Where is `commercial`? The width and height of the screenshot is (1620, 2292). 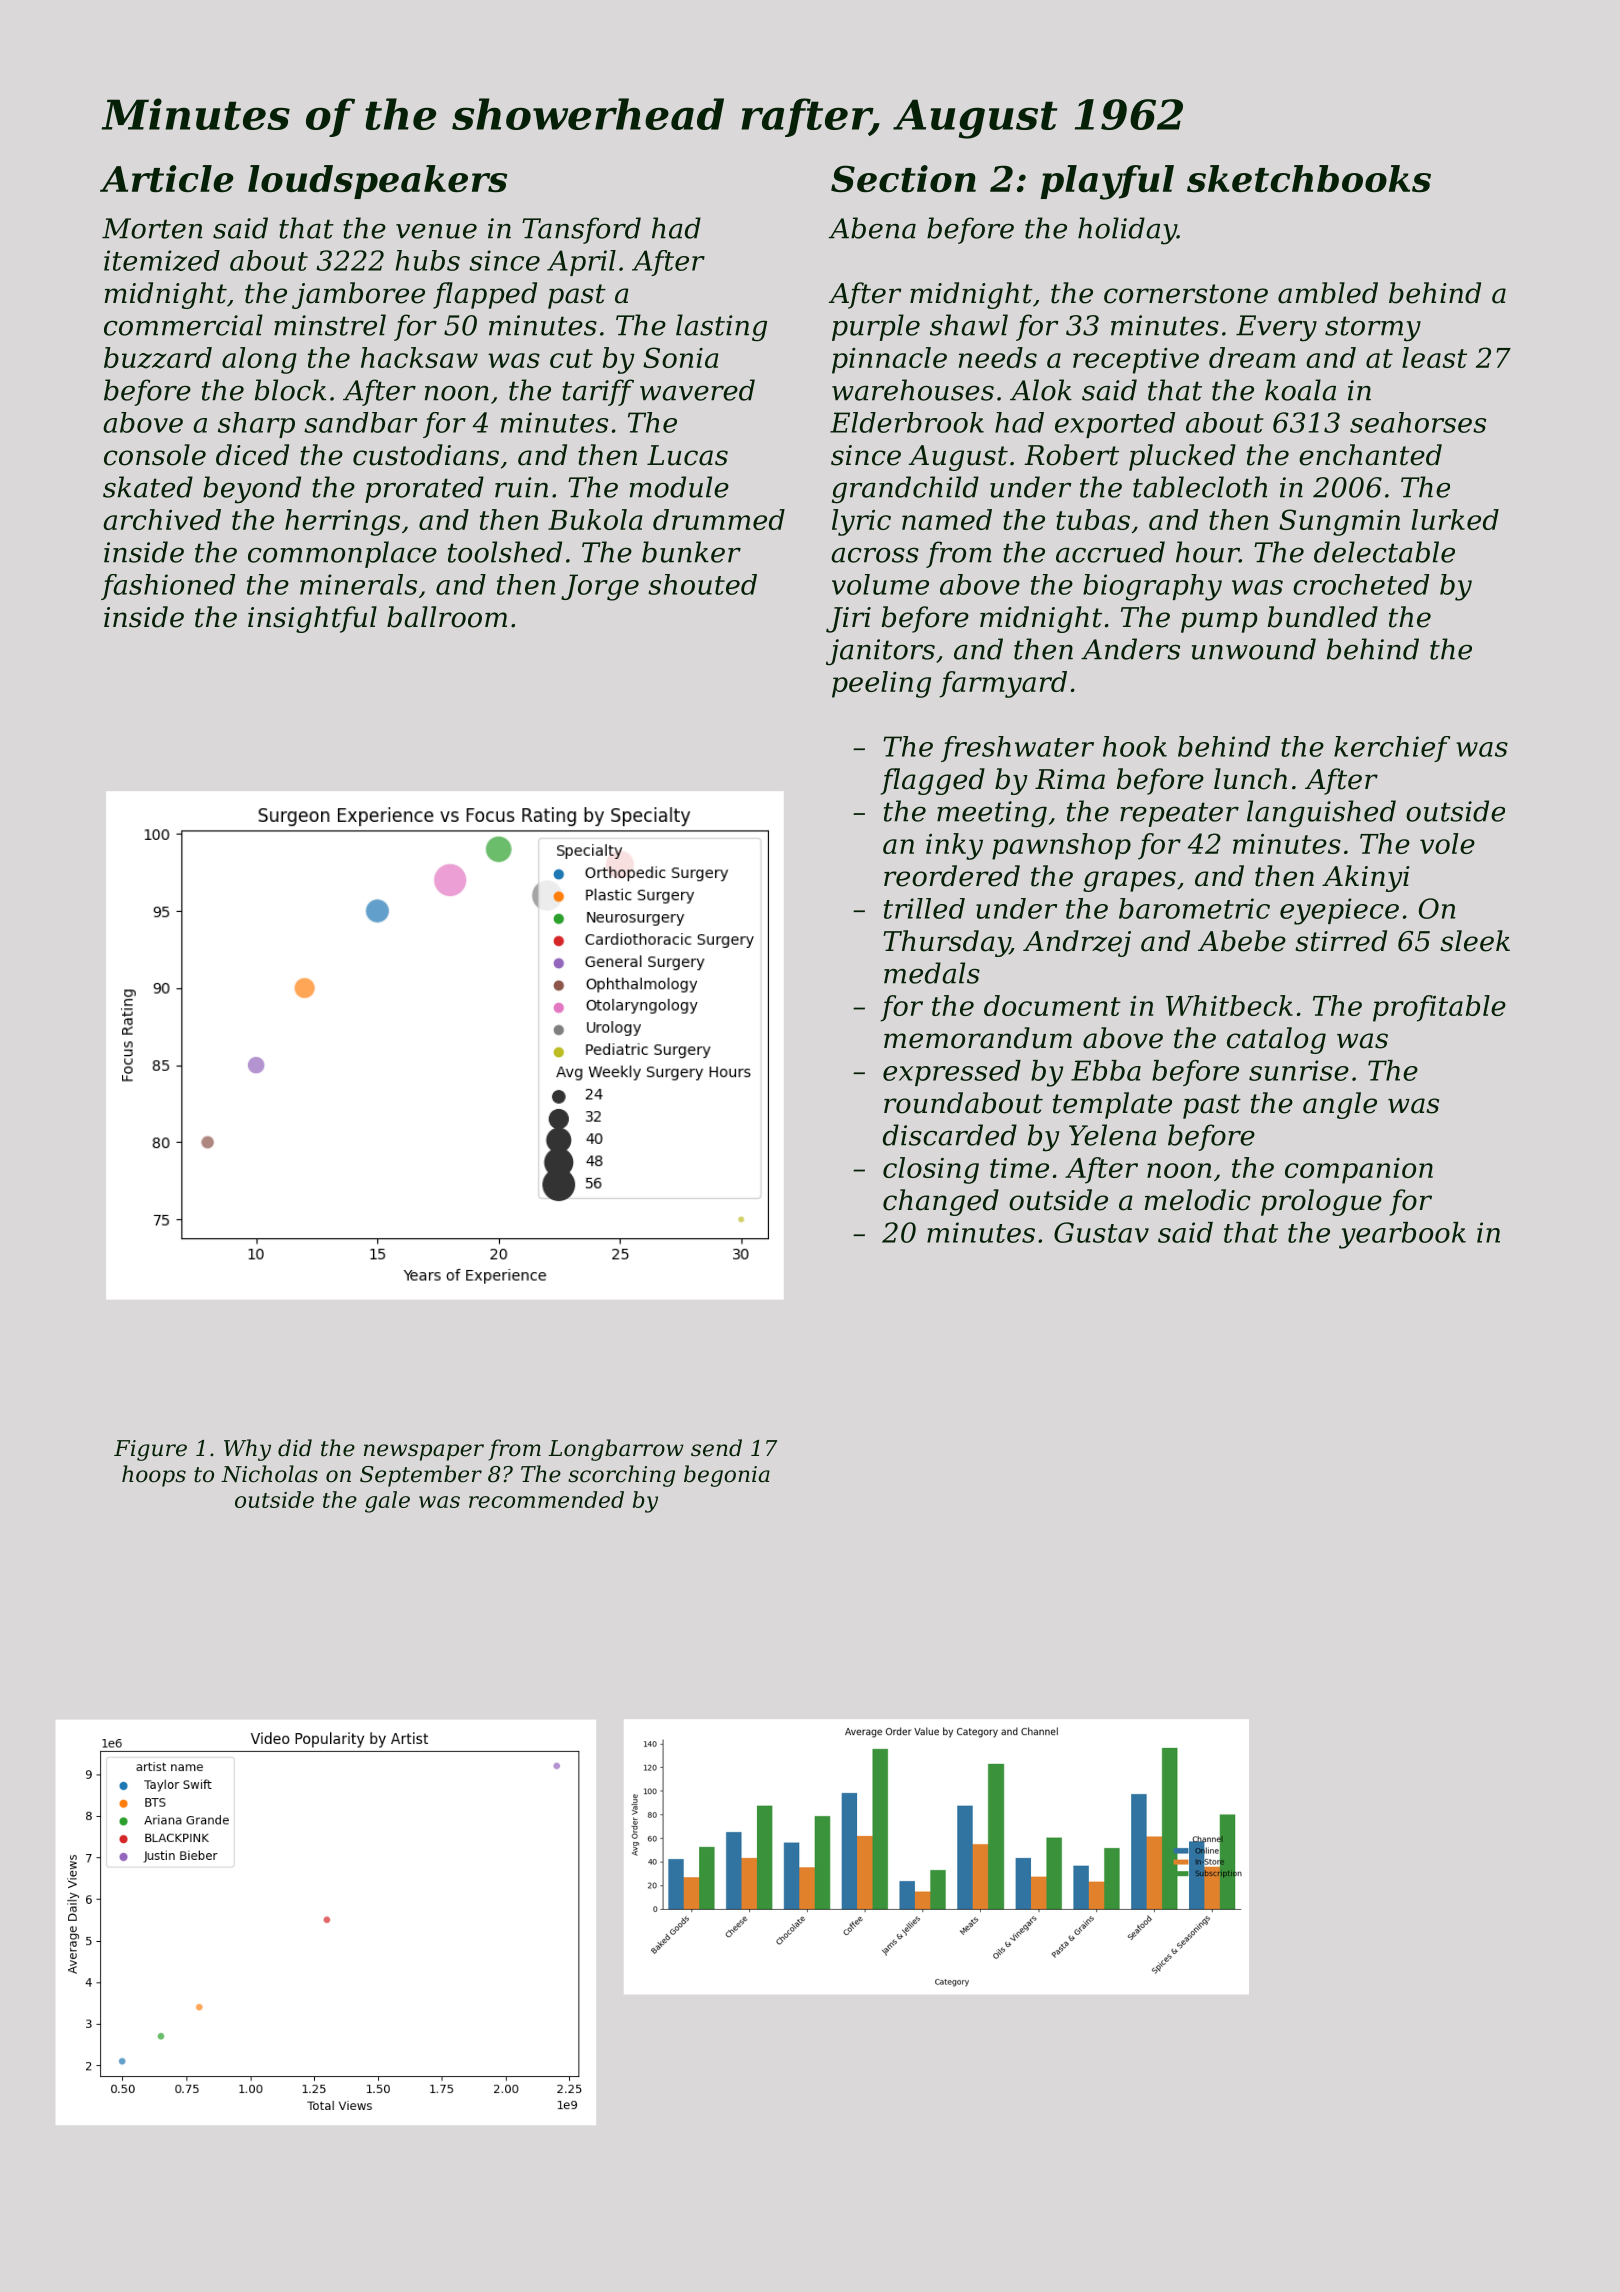 commercial is located at coordinates (183, 325).
